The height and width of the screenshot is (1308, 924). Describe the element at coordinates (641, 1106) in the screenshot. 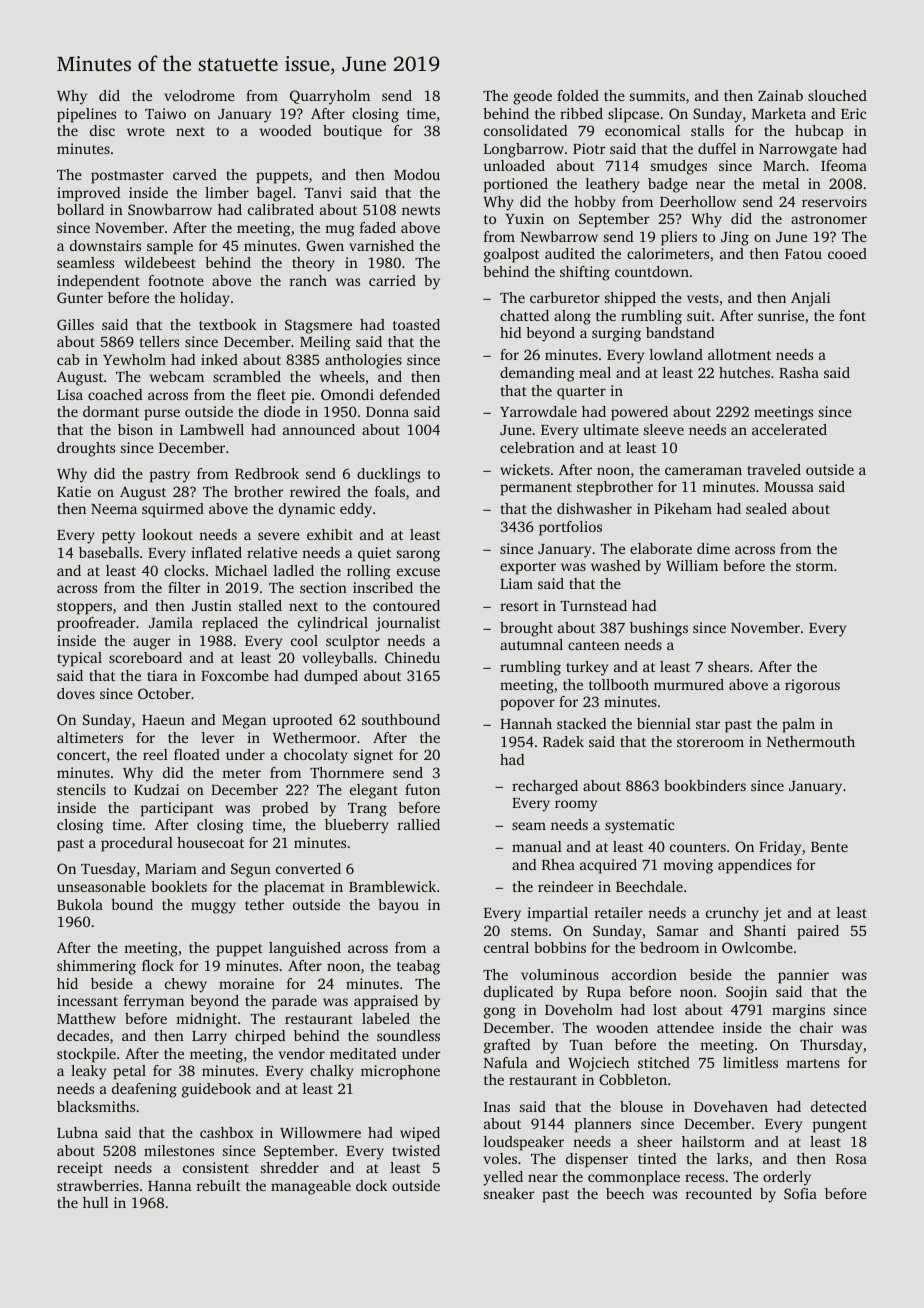

I see `blouse` at that location.
